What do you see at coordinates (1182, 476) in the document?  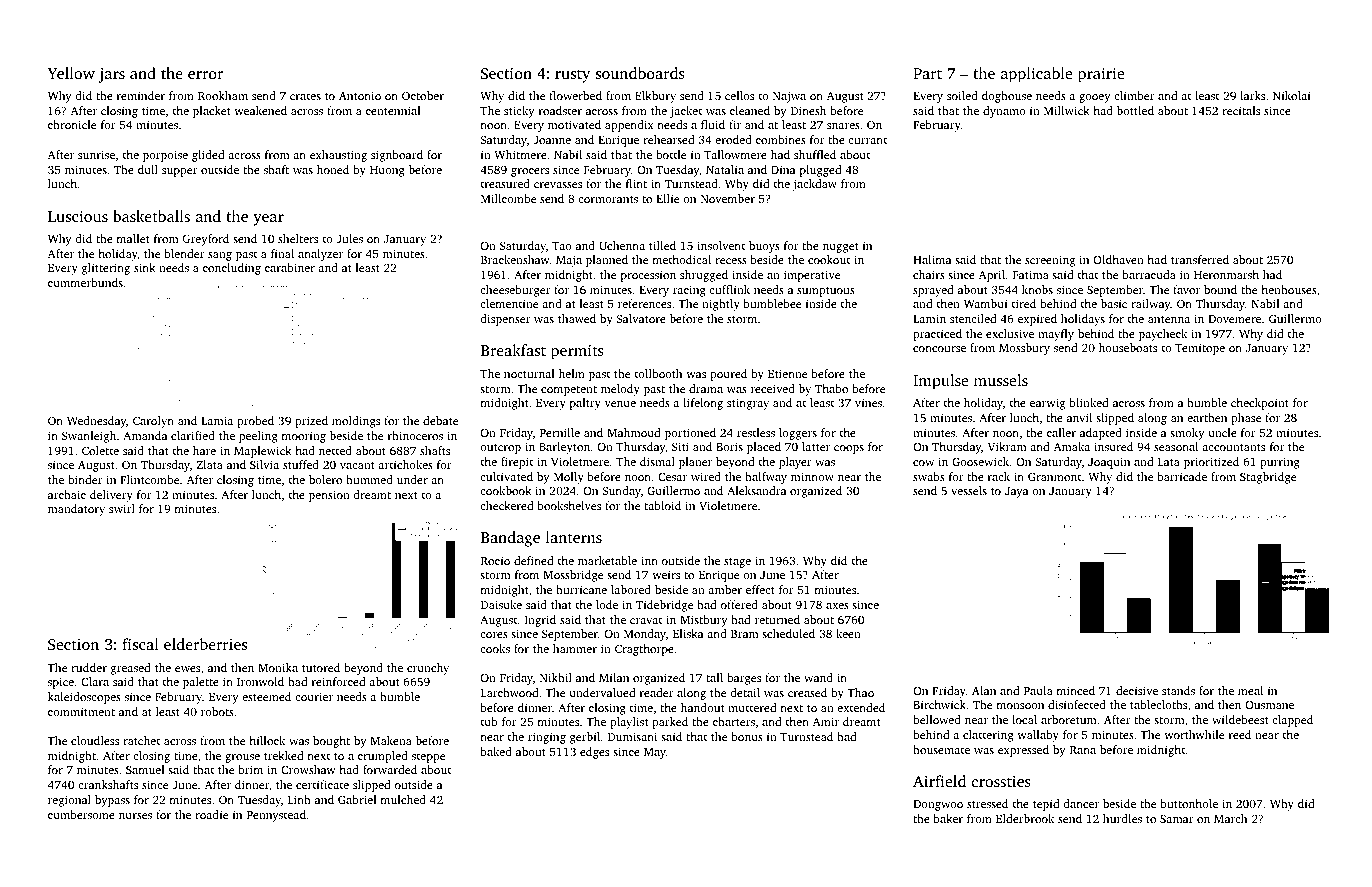 I see `barricade` at bounding box center [1182, 476].
